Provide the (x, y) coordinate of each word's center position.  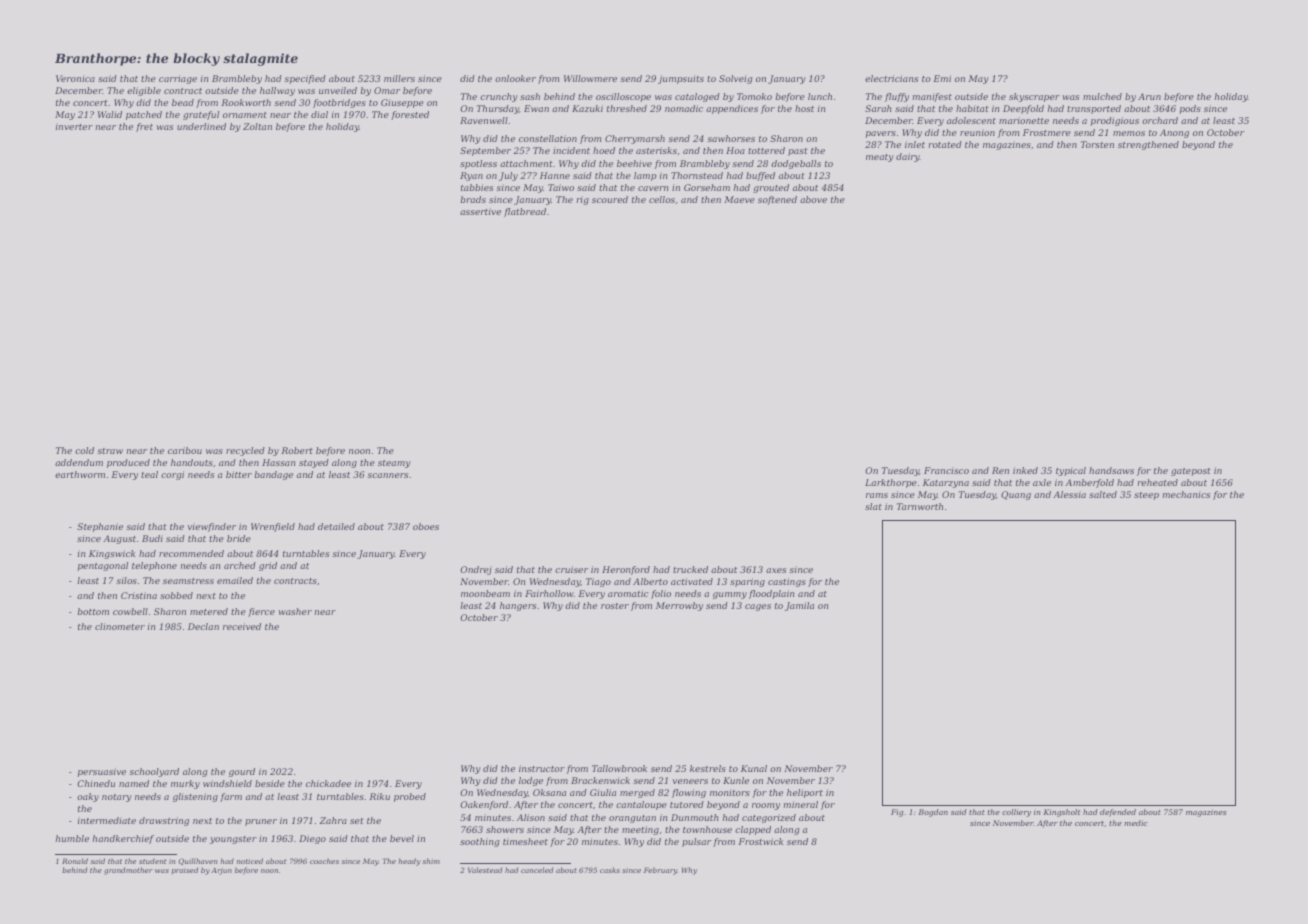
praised (185, 870)
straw (110, 451)
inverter (74, 126)
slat (873, 506)
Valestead (485, 870)
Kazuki (587, 108)
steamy (394, 464)
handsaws (1111, 470)
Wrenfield (273, 527)
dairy (908, 157)
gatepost (1191, 472)
